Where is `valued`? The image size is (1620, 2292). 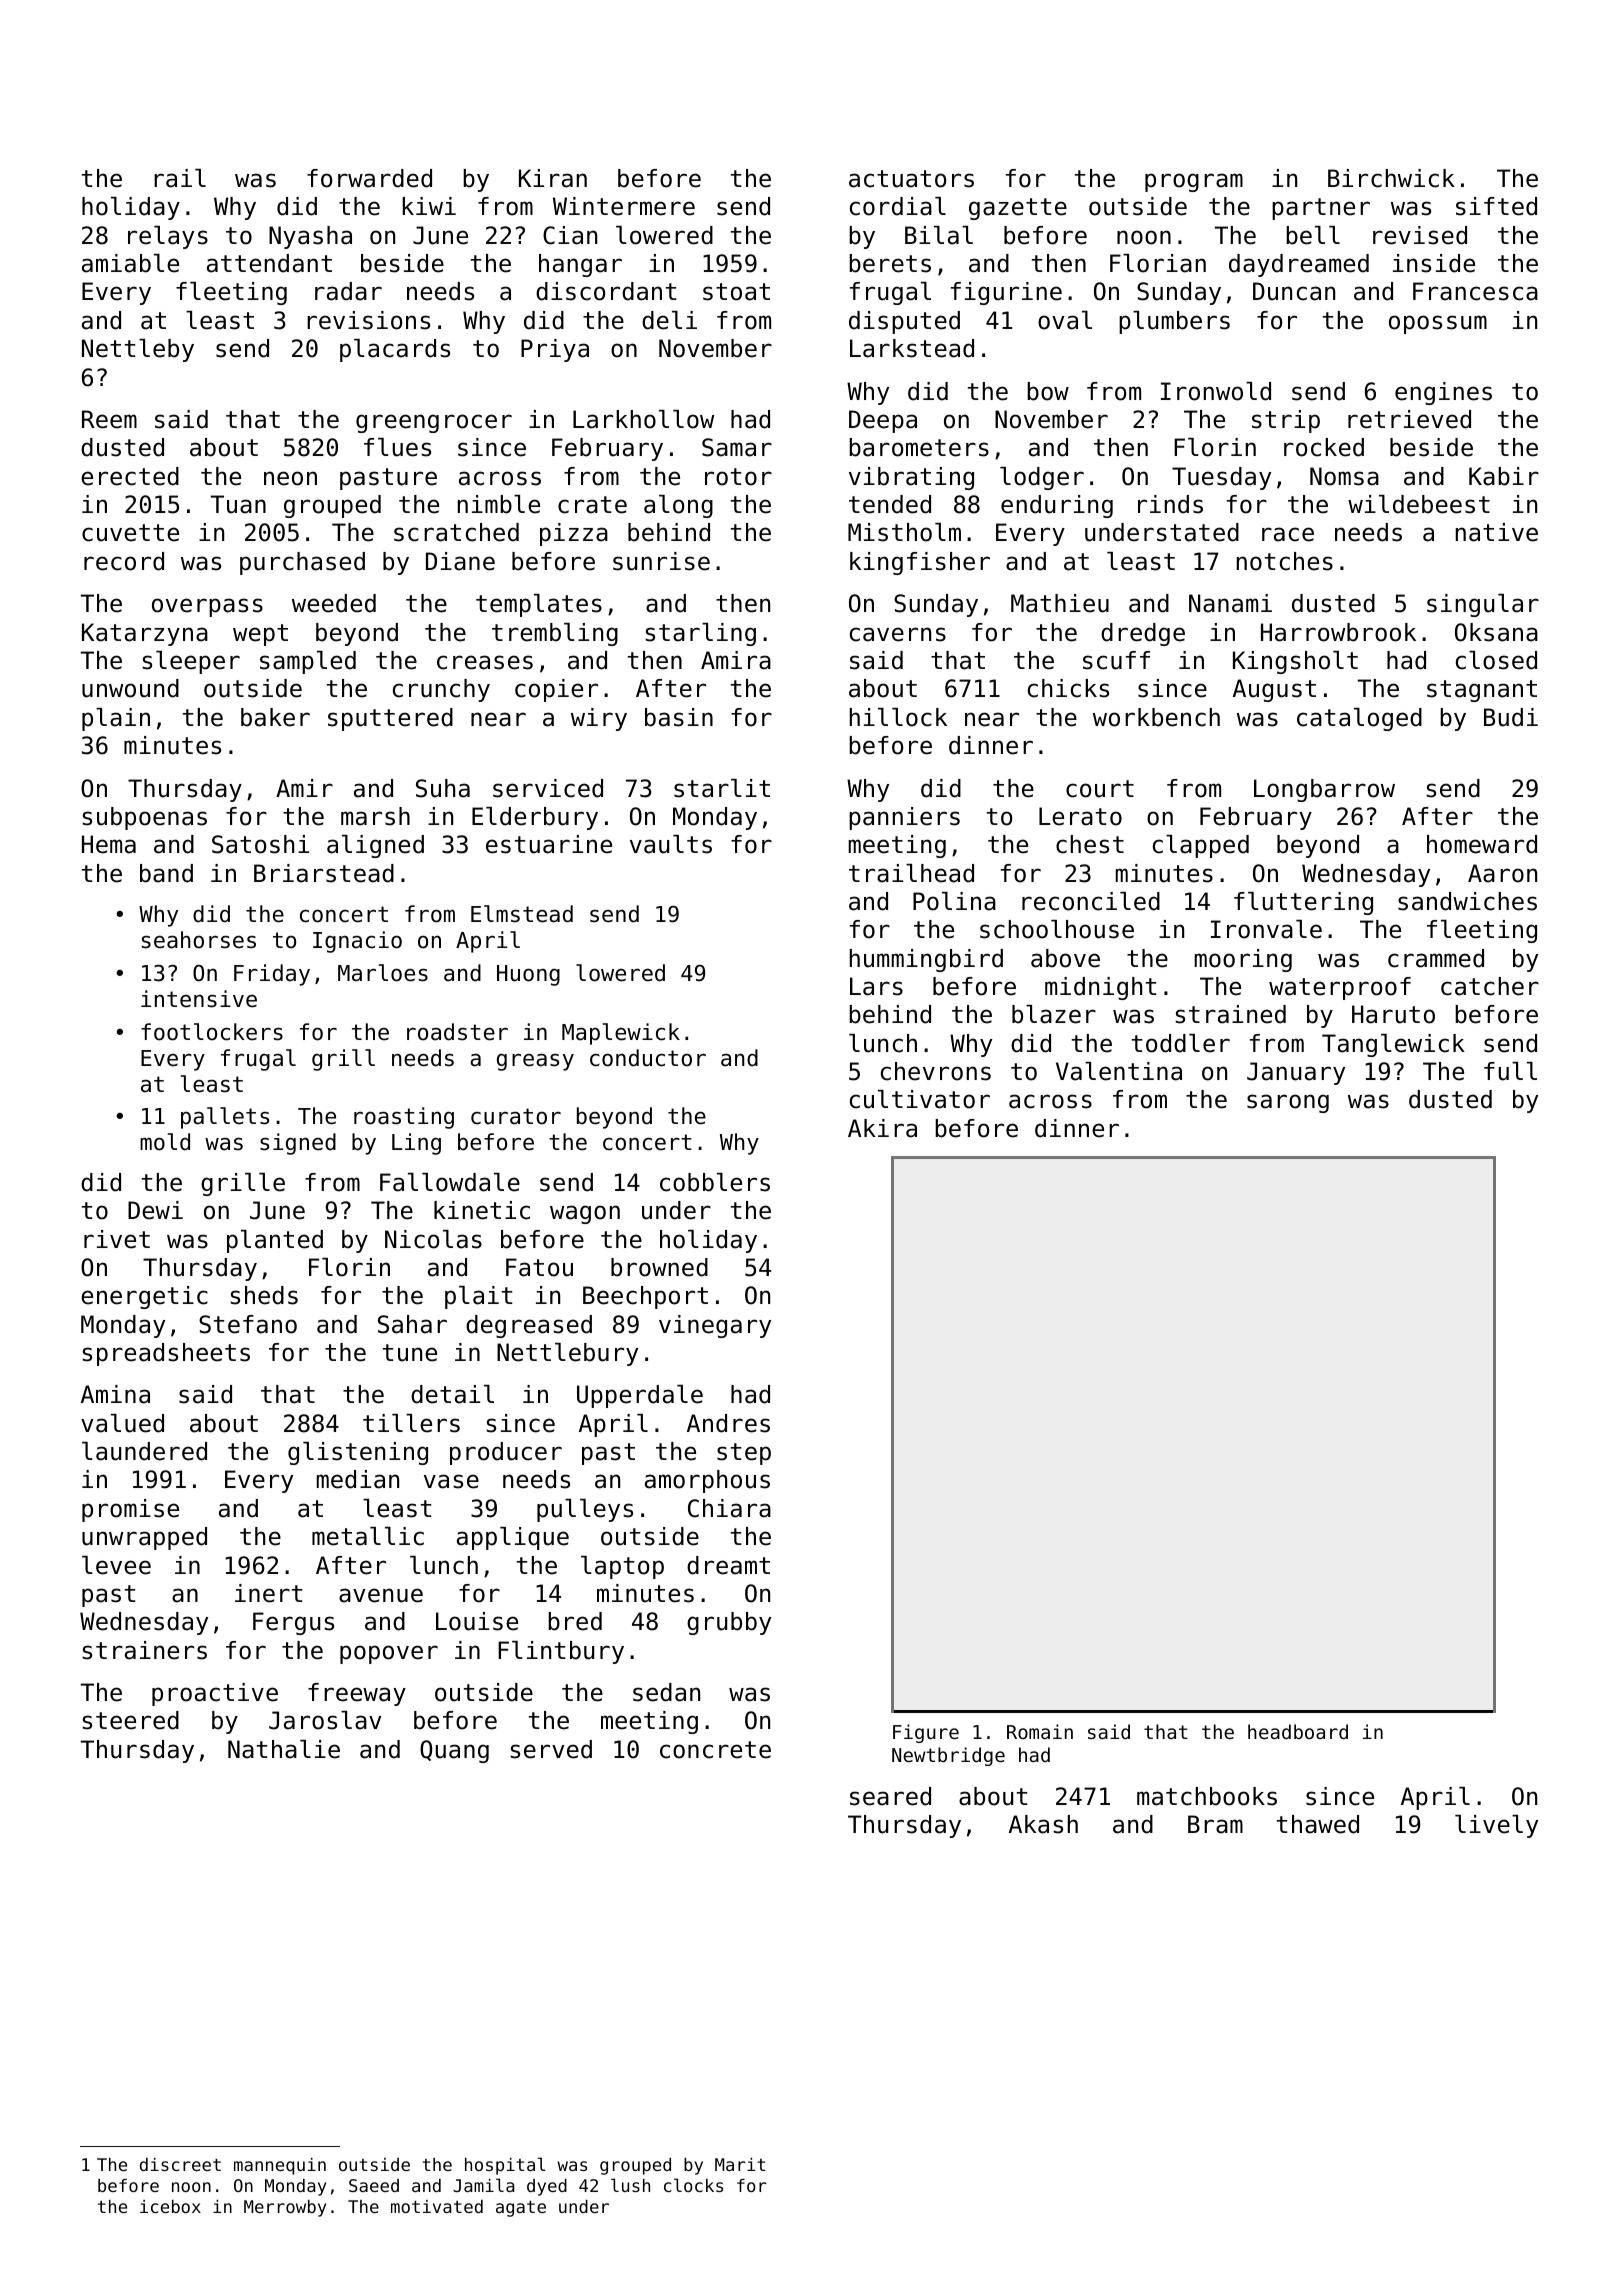 valued is located at coordinates (122, 1423).
